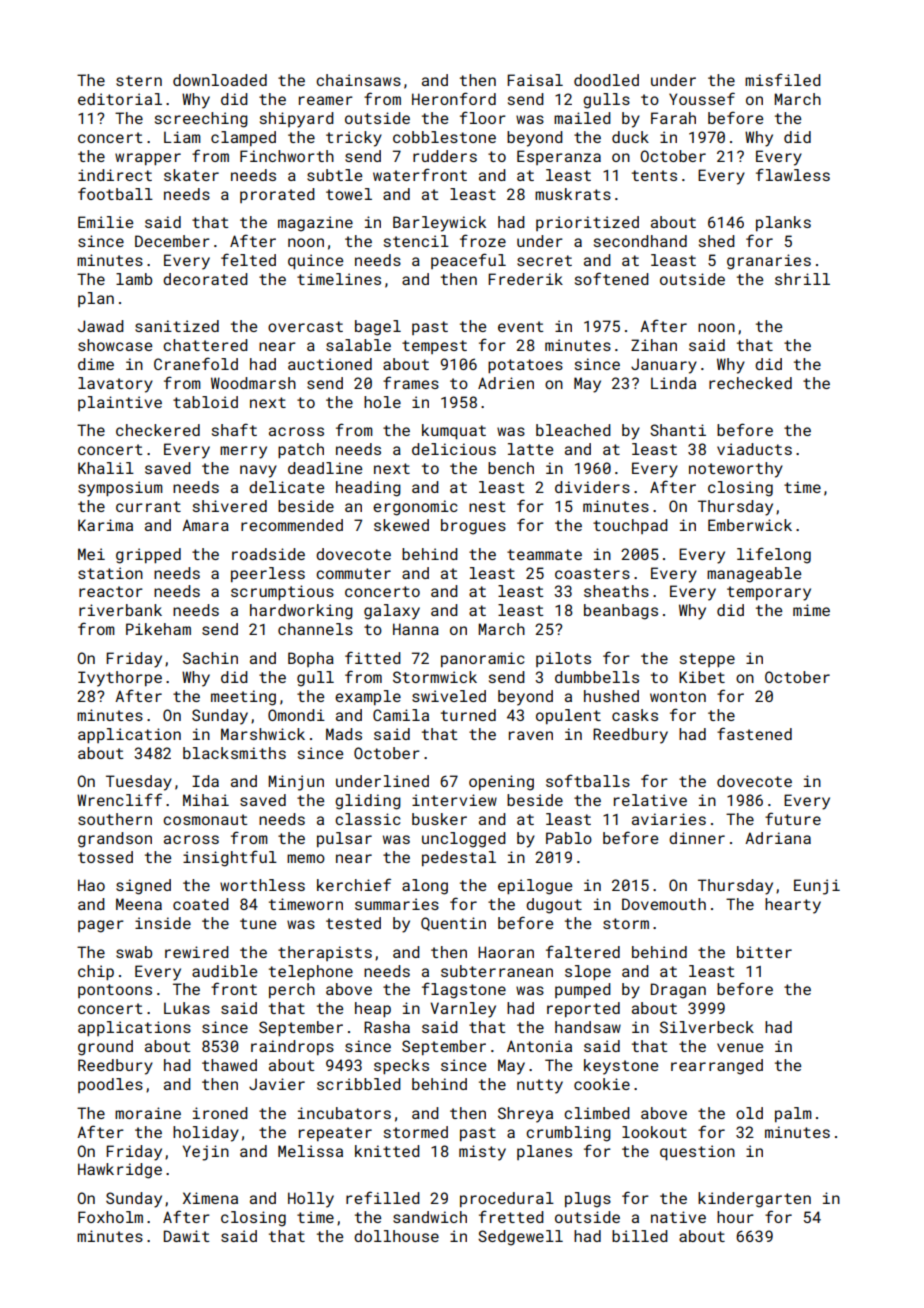 Image resolution: width=924 pixels, height=1308 pixels. What do you see at coordinates (286, 487) in the image?
I see `delicate` at bounding box center [286, 487].
